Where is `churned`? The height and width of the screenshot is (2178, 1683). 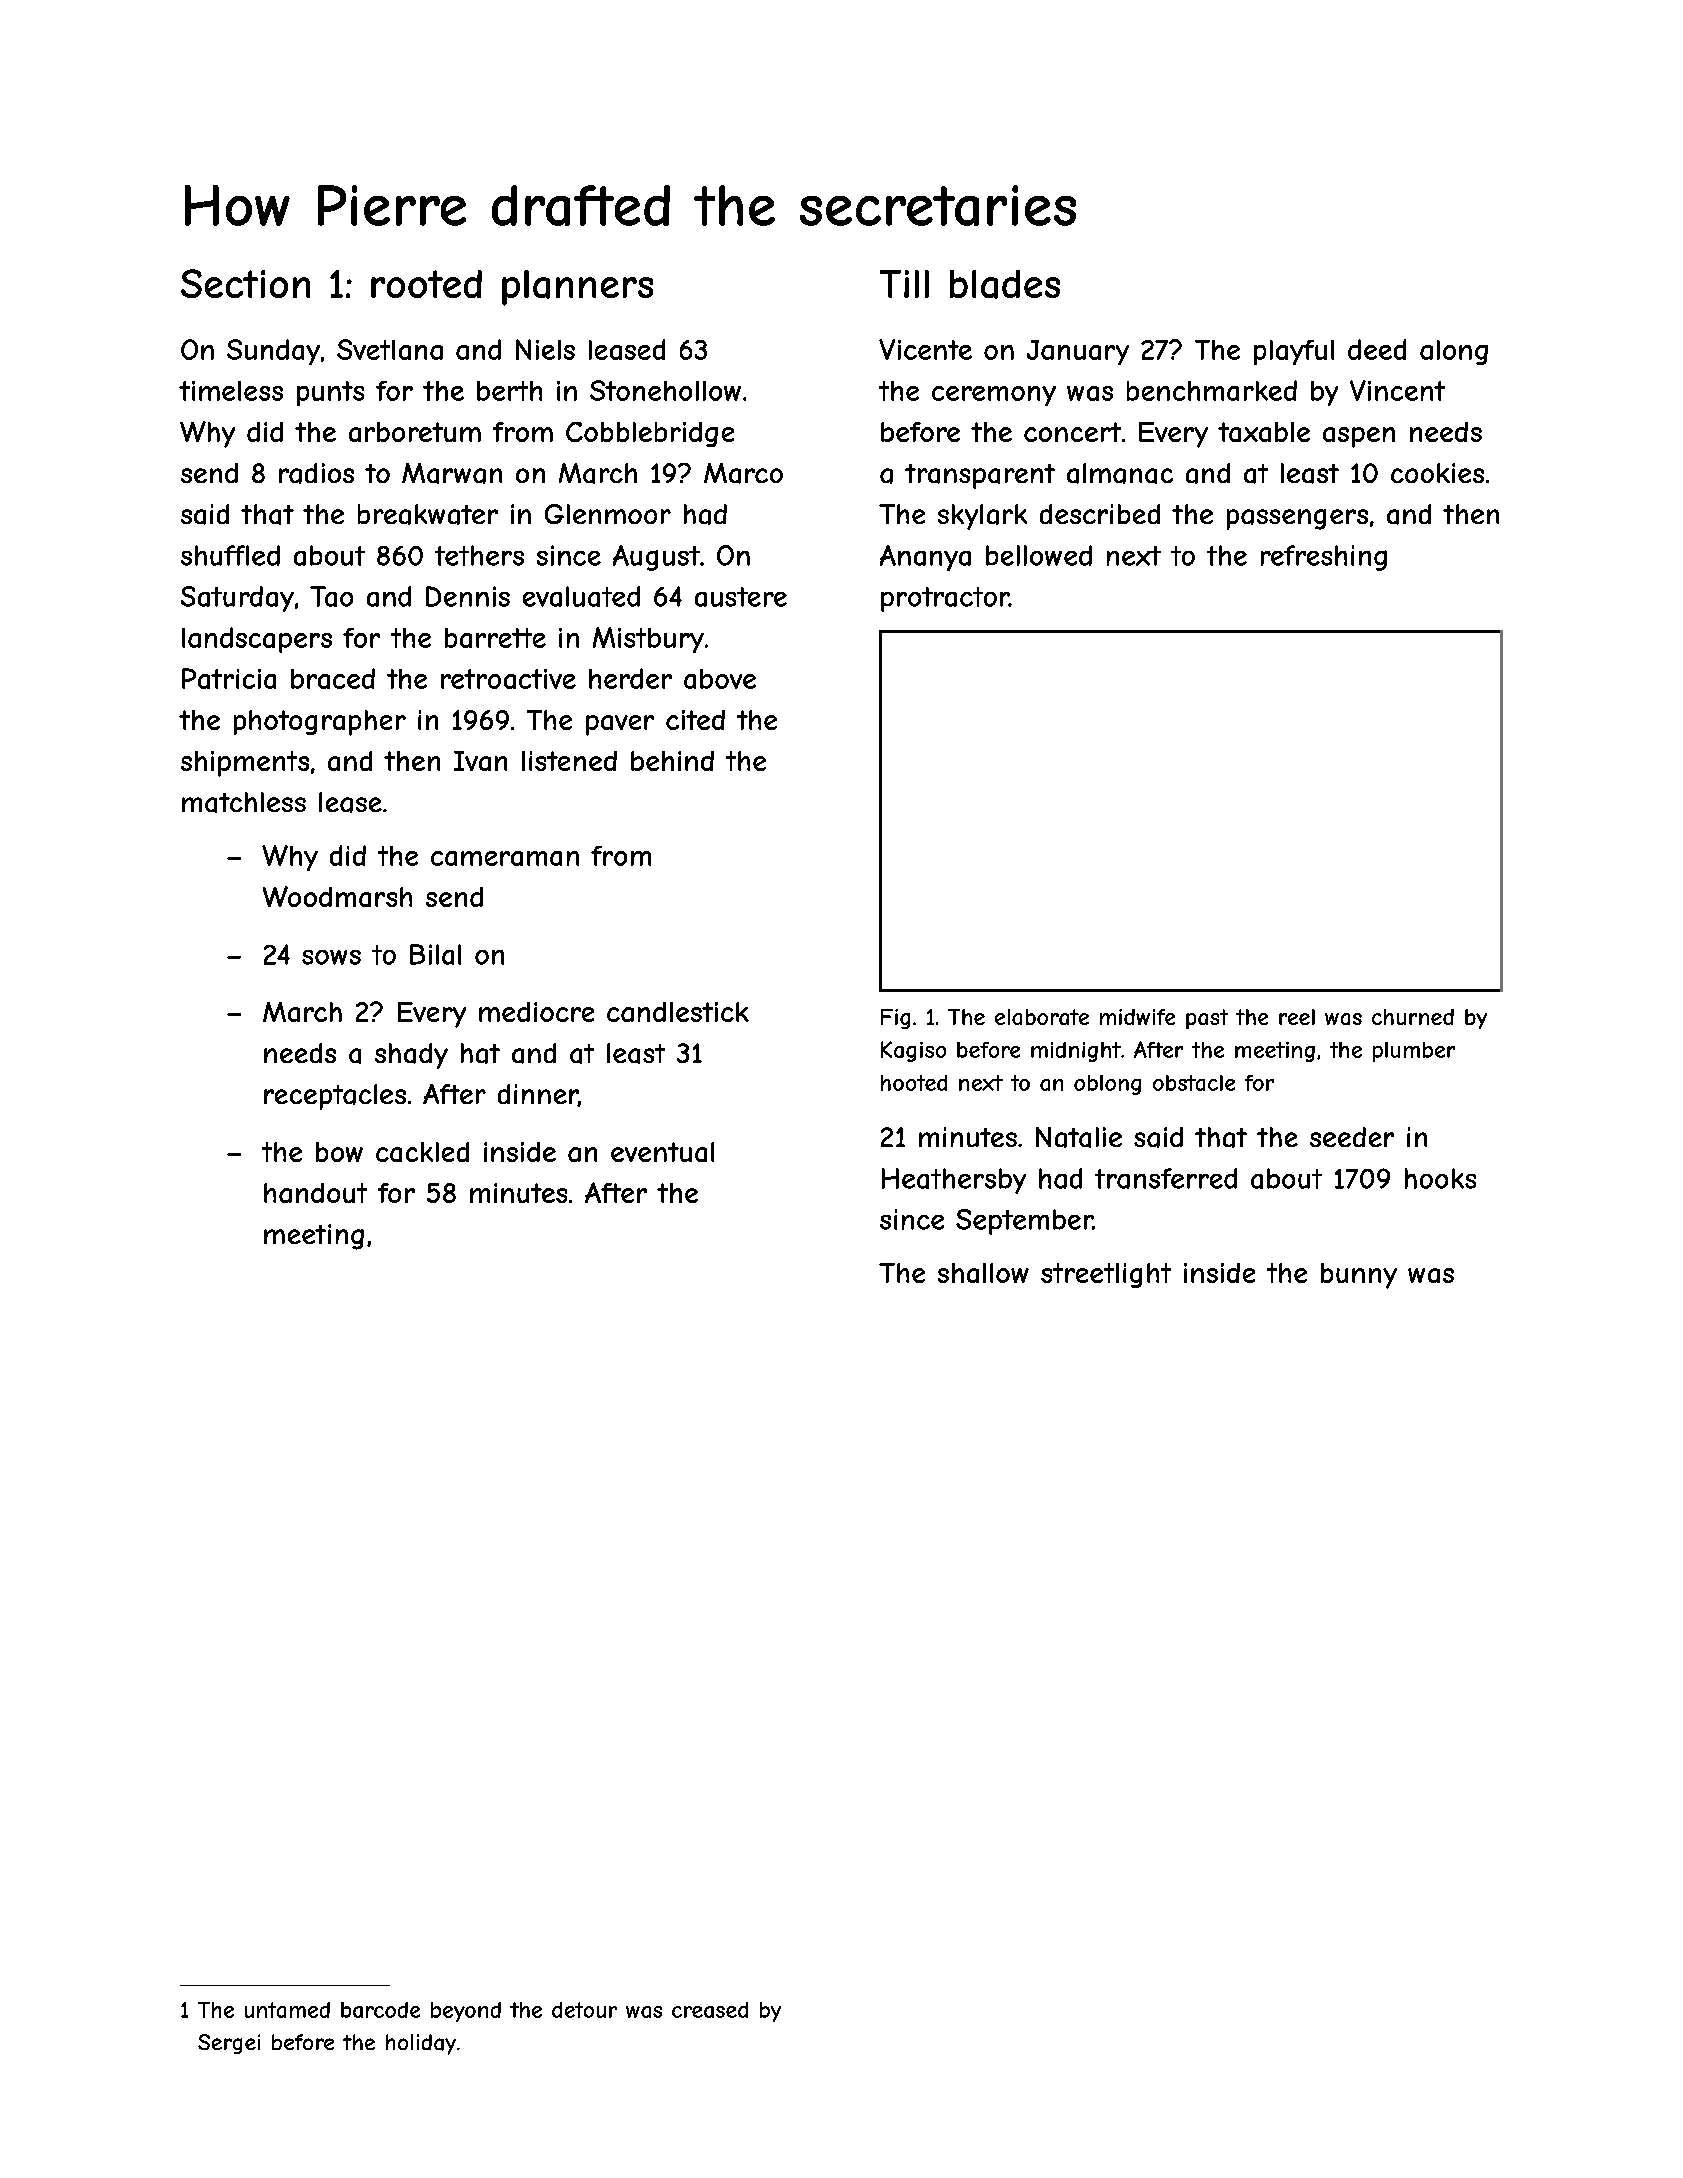
churned is located at coordinates (1413, 1017).
